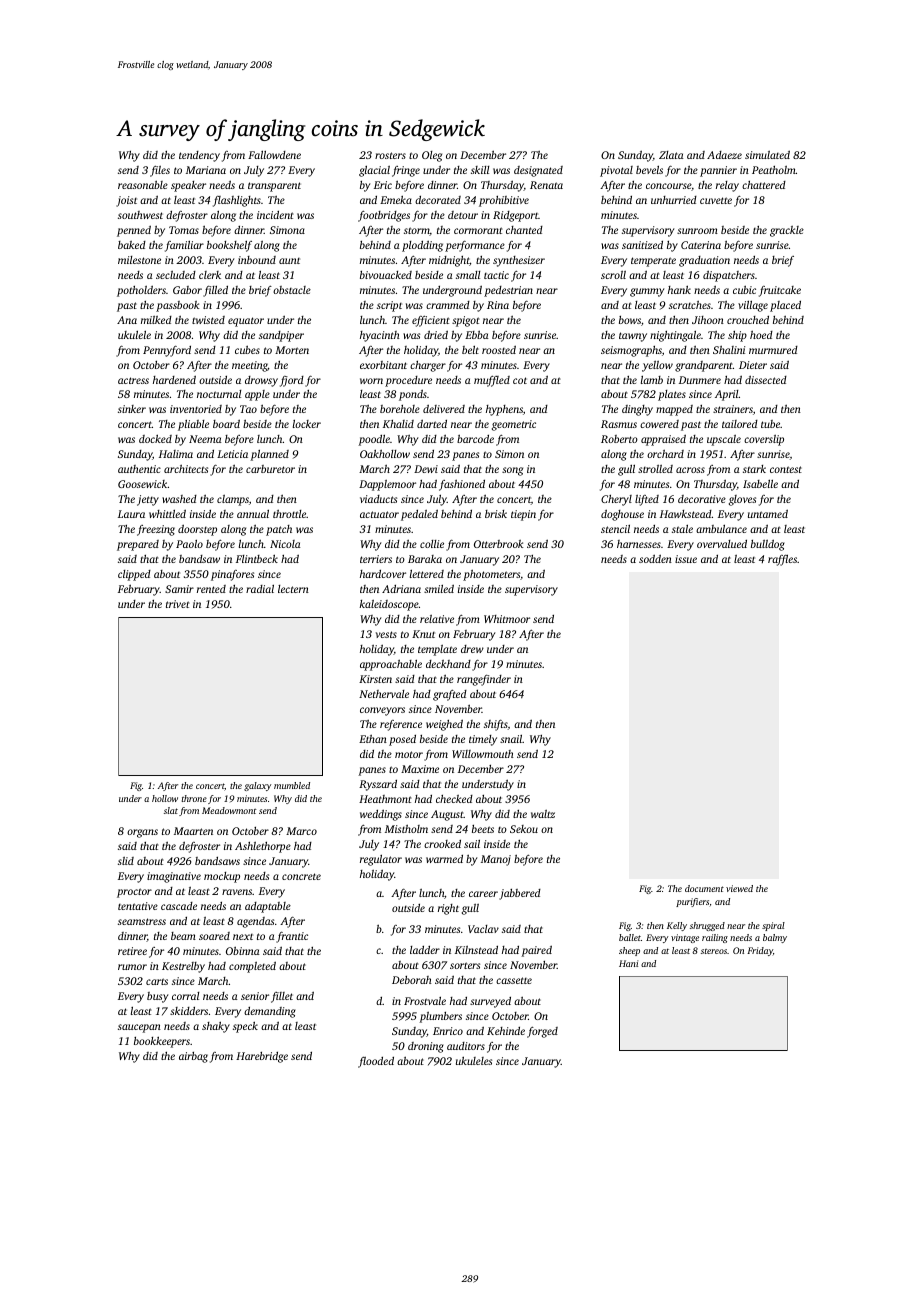 The width and height of the screenshot is (924, 1308). I want to click on bivouacked, so click(386, 275).
